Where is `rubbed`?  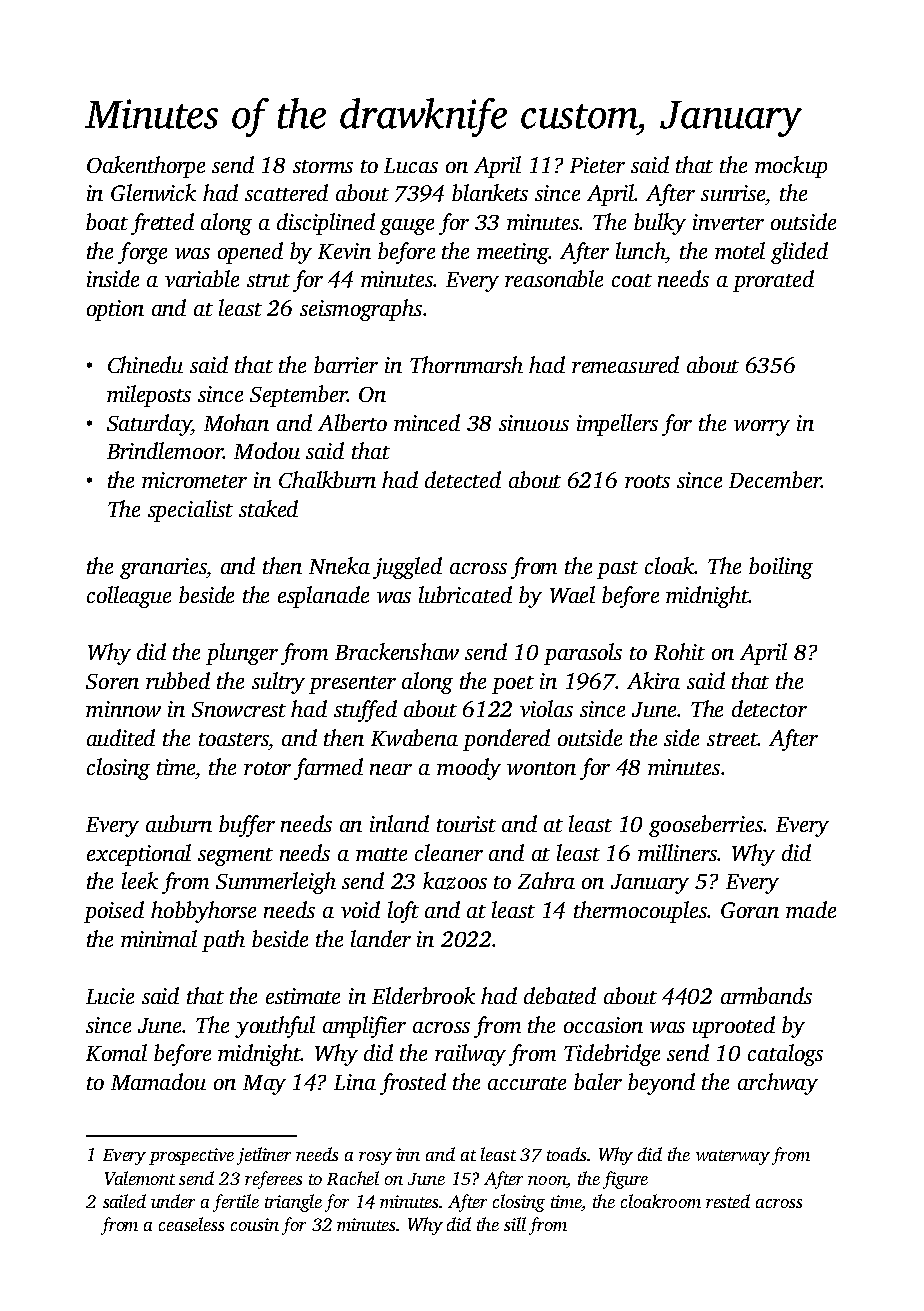
rubbed is located at coordinates (178, 680).
